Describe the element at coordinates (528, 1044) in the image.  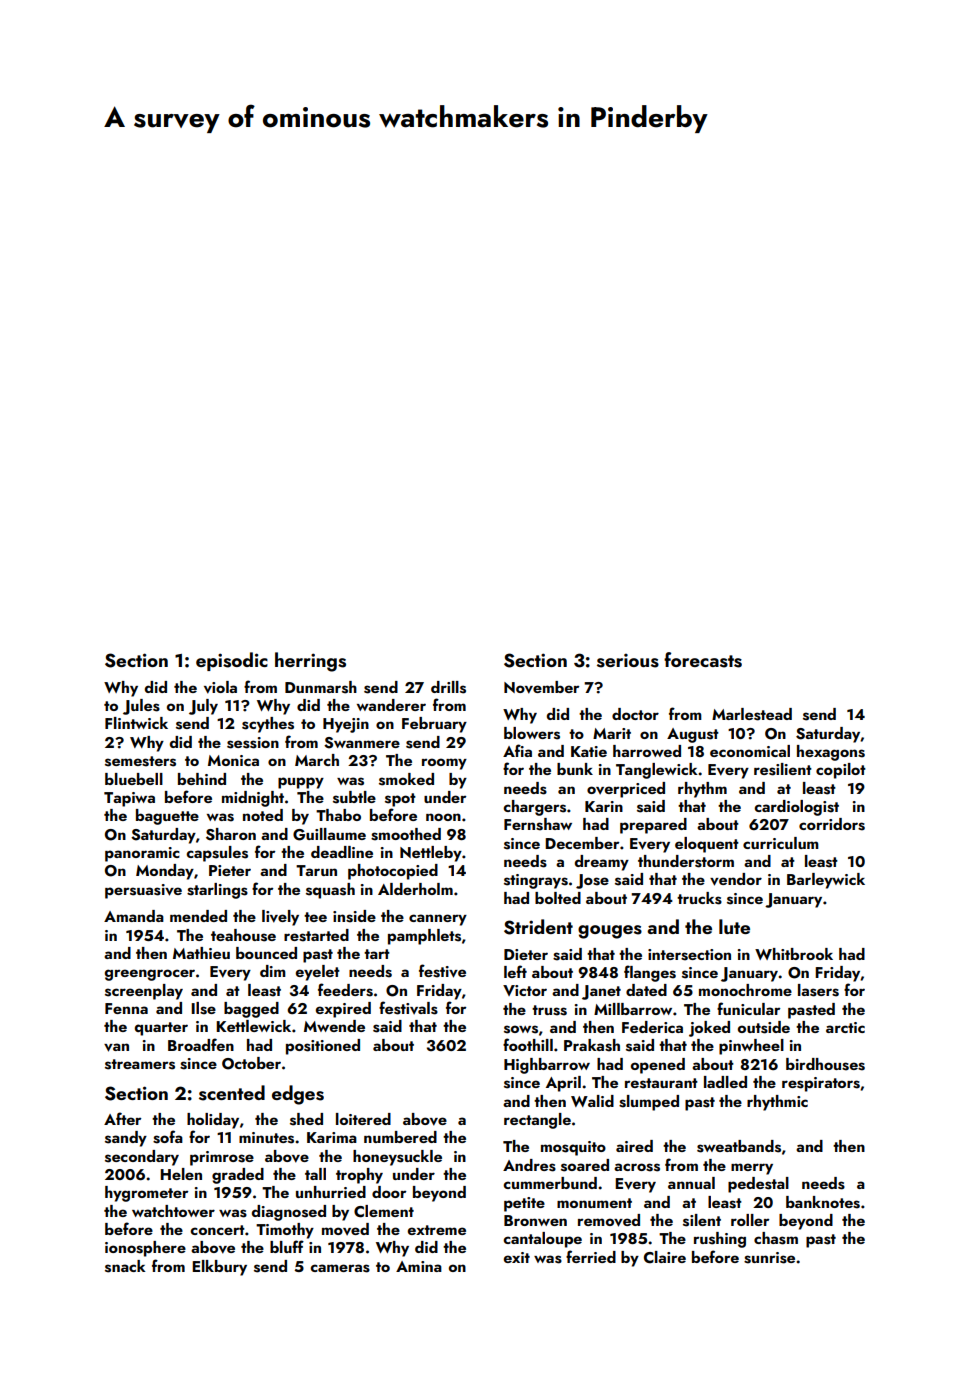
I see `foothill` at that location.
